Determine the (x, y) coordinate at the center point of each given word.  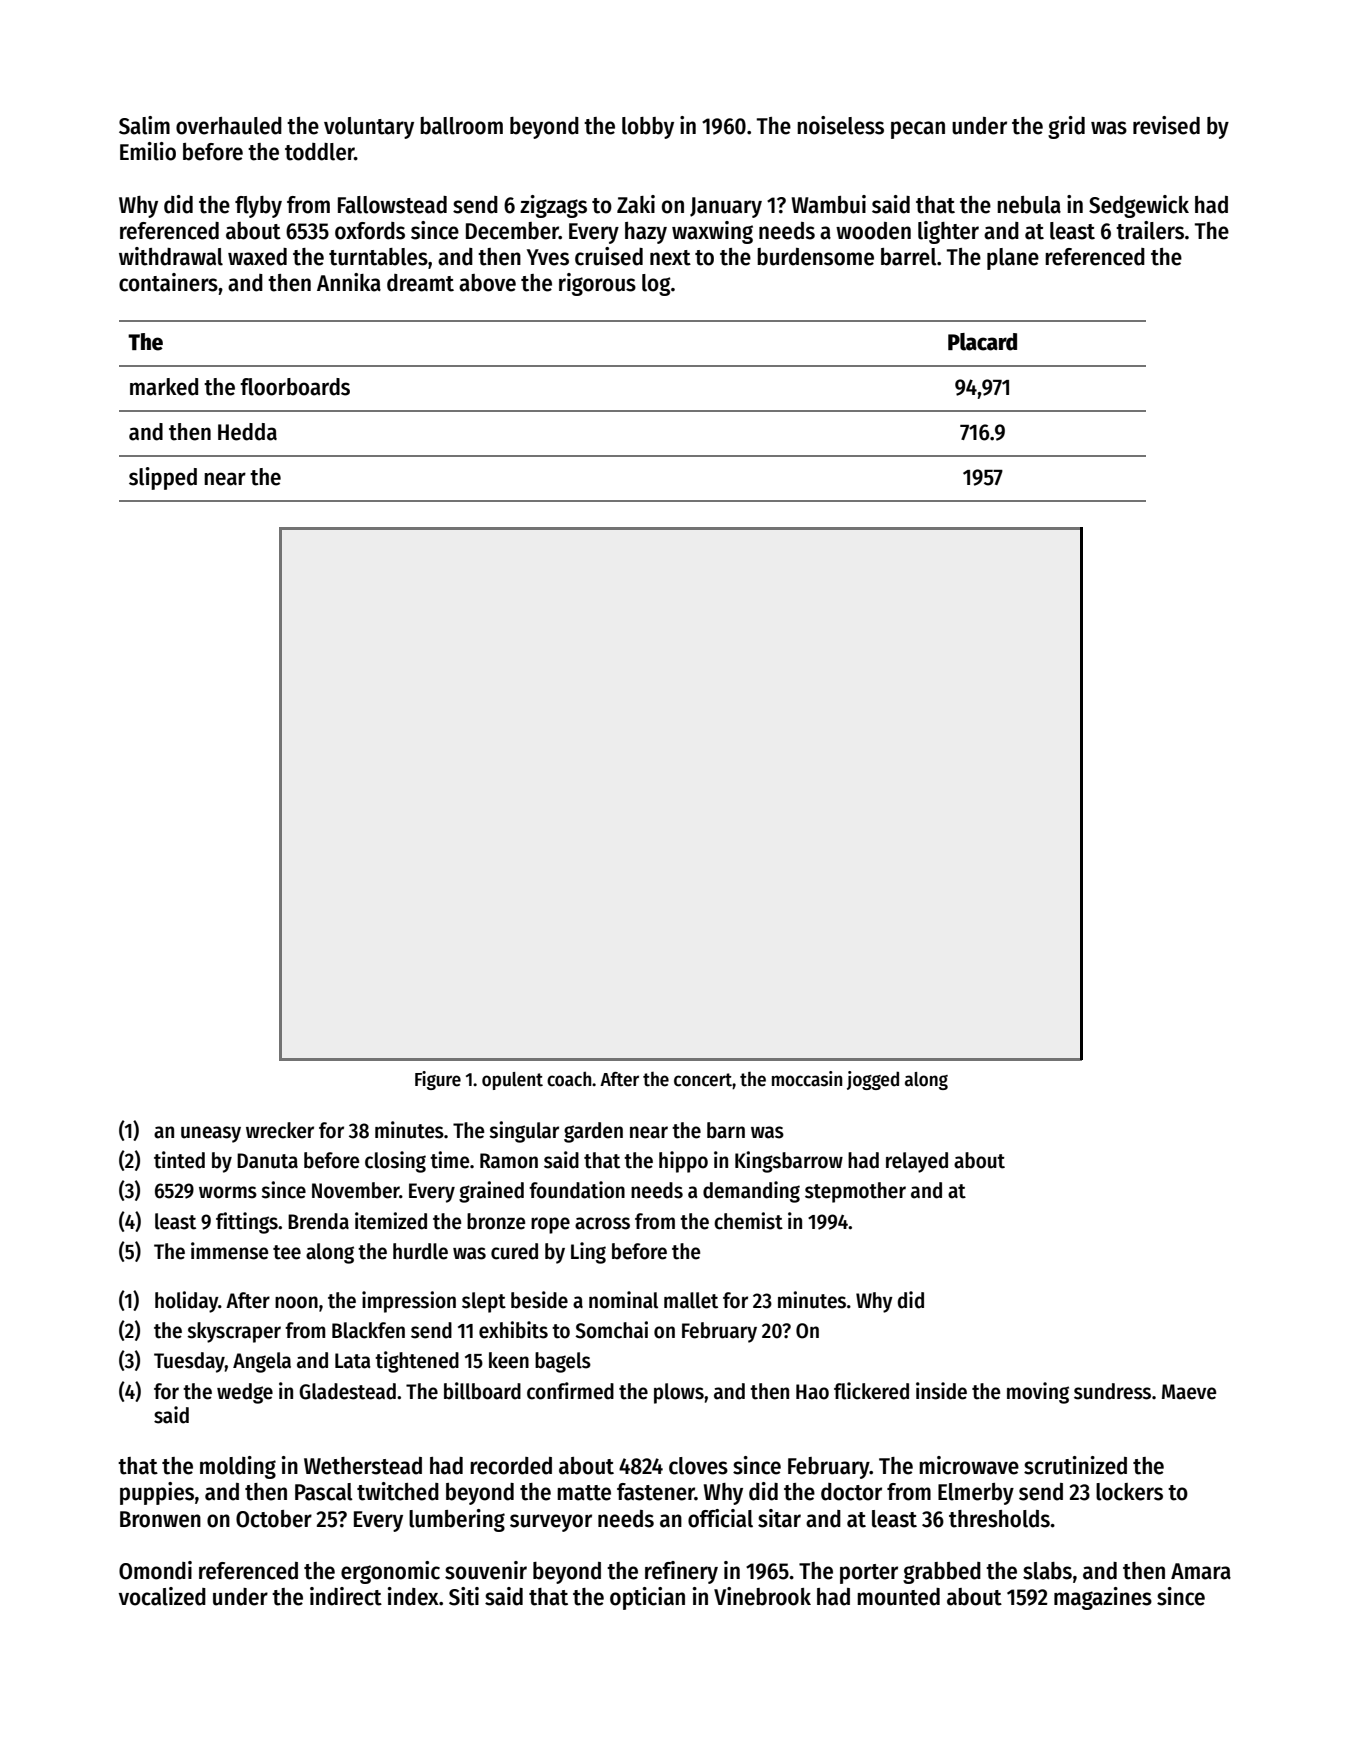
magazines (1103, 1598)
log (656, 285)
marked (164, 387)
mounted (898, 1597)
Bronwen (160, 1519)
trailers (1150, 230)
